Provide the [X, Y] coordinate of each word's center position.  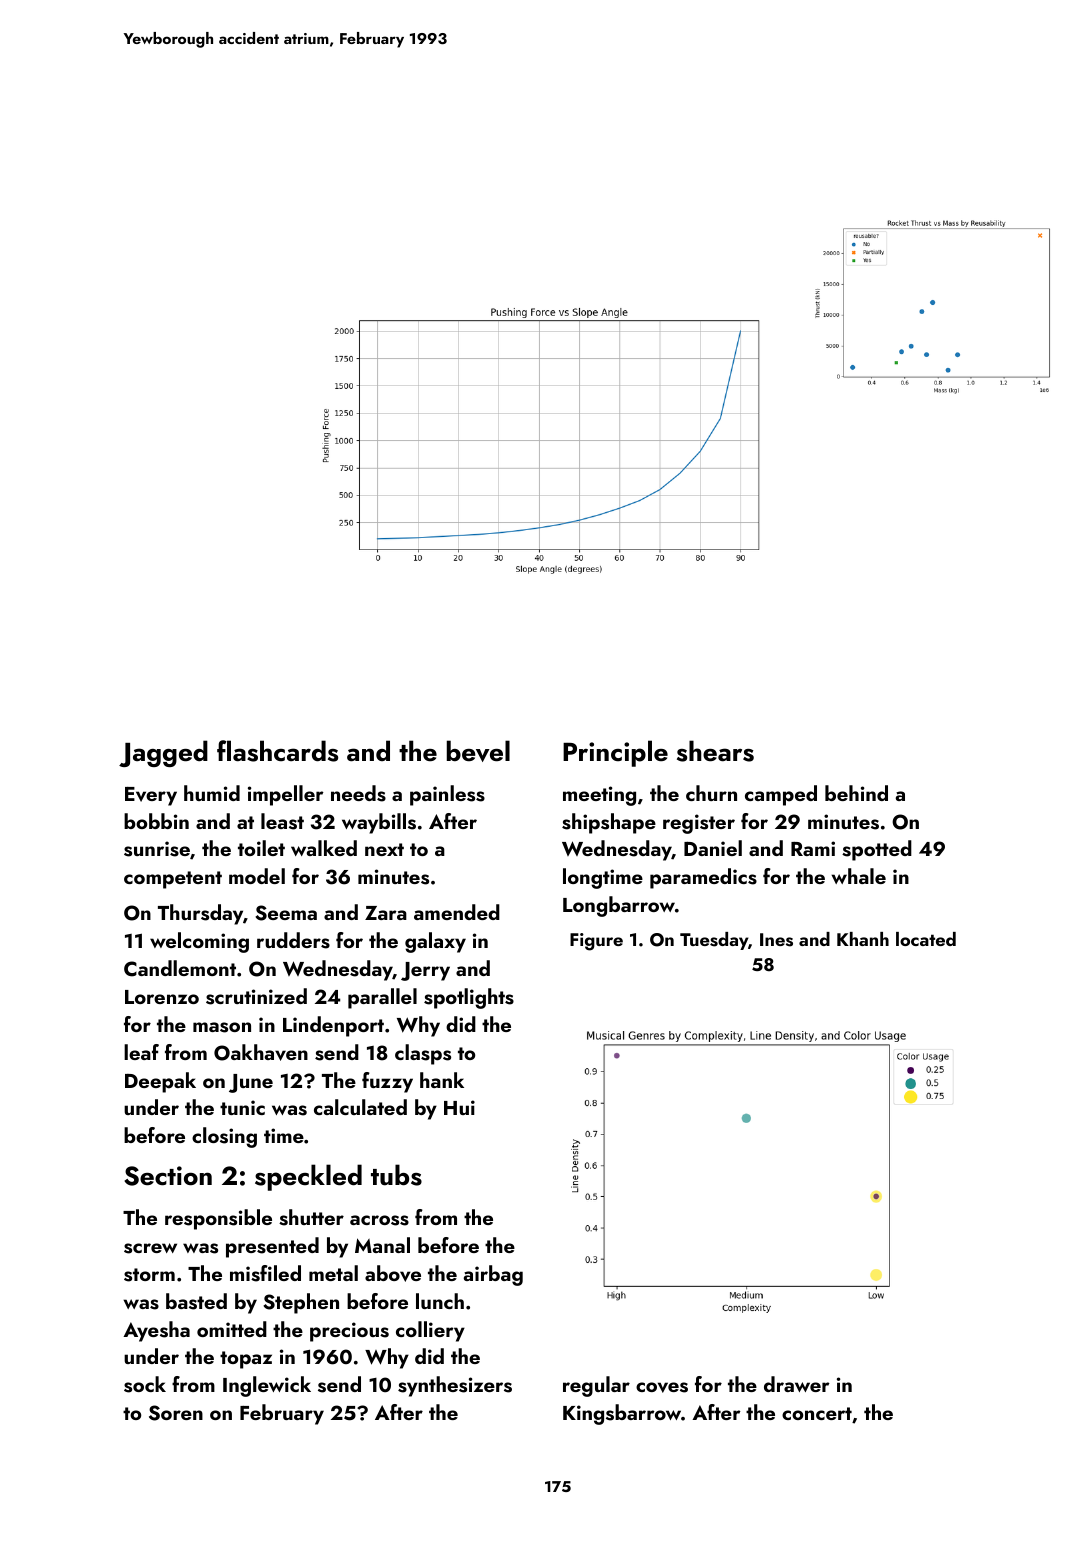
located [926, 939]
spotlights [469, 998]
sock [145, 1384]
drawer [797, 1384]
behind [856, 793]
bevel [478, 751]
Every [151, 796]
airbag [493, 1275]
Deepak [160, 1082]
